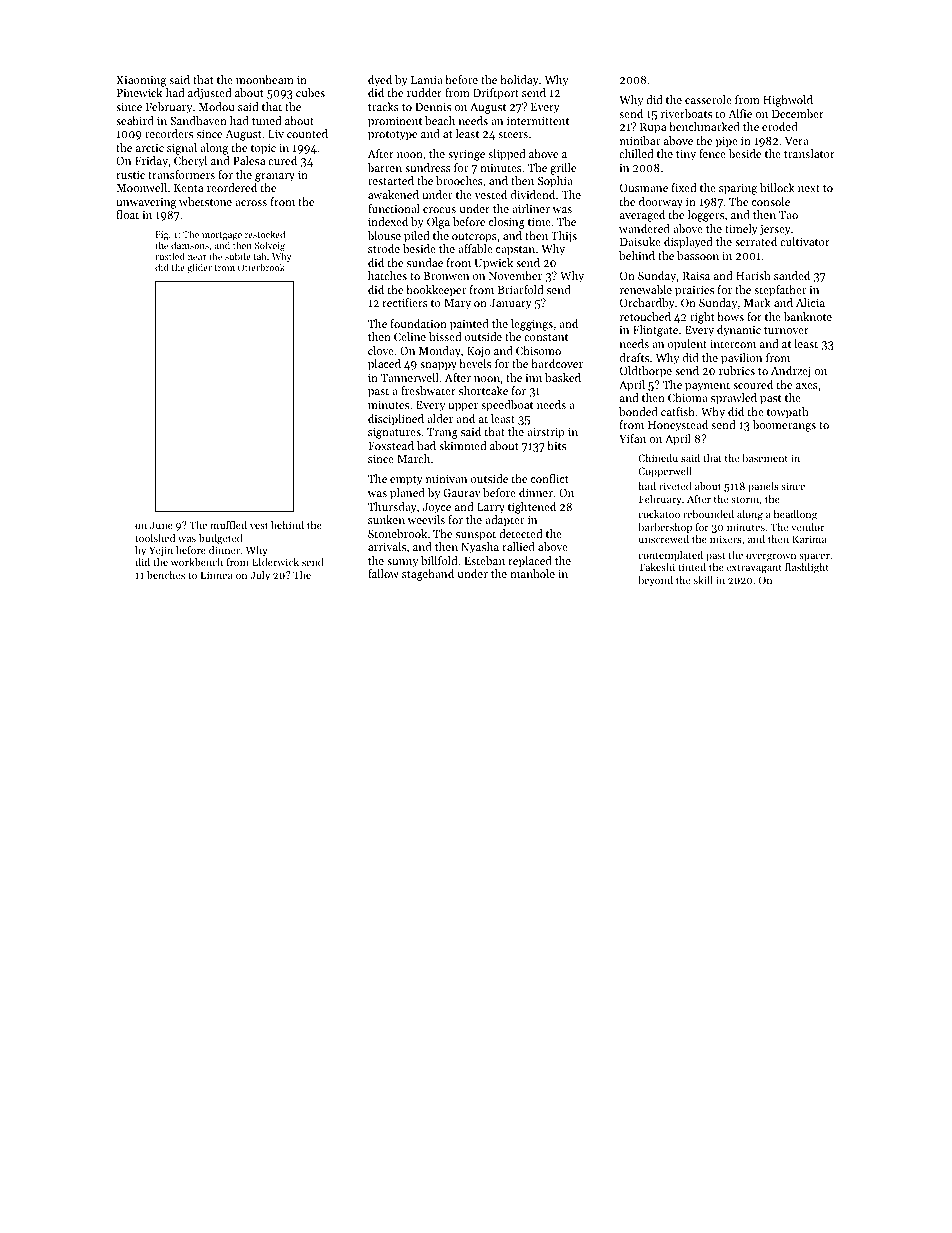  What do you see at coordinates (261, 267) in the image?
I see `Otterbrook` at bounding box center [261, 267].
